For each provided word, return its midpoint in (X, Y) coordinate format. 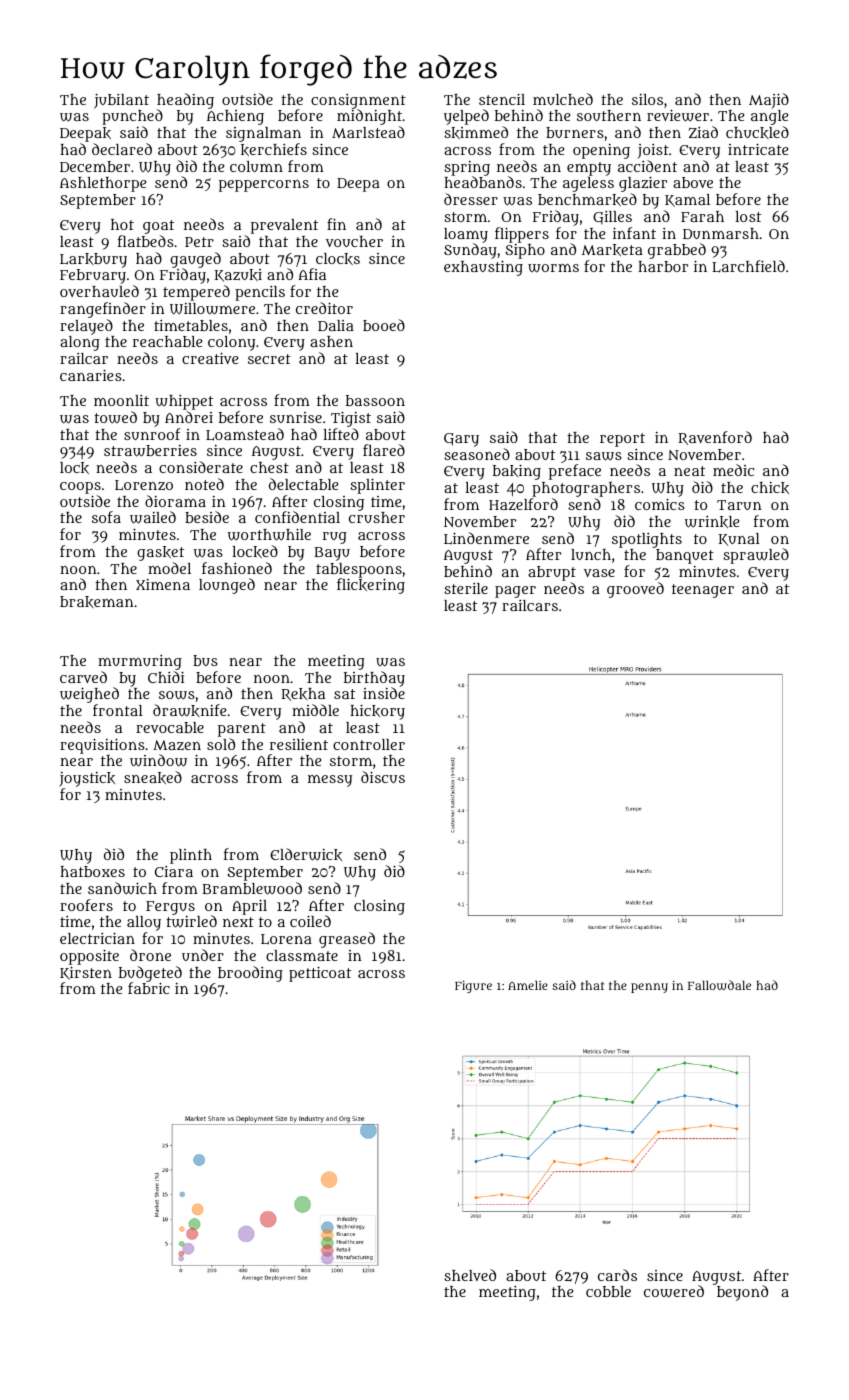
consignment (358, 101)
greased (347, 940)
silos (647, 99)
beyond (742, 1293)
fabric (149, 988)
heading (185, 101)
